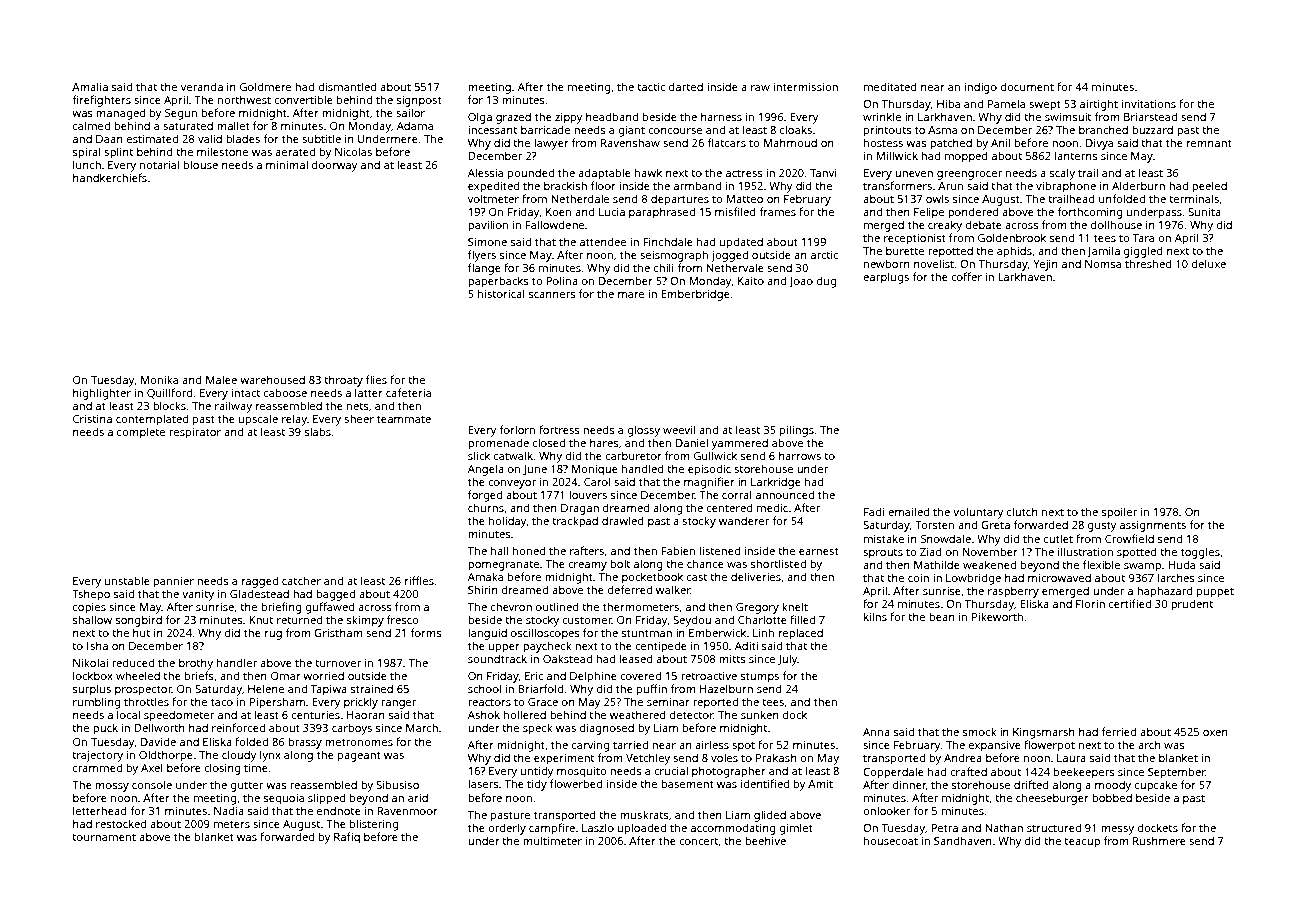 This screenshot has height=924, width=1308. What do you see at coordinates (915, 239) in the screenshot?
I see `receptionist` at bounding box center [915, 239].
